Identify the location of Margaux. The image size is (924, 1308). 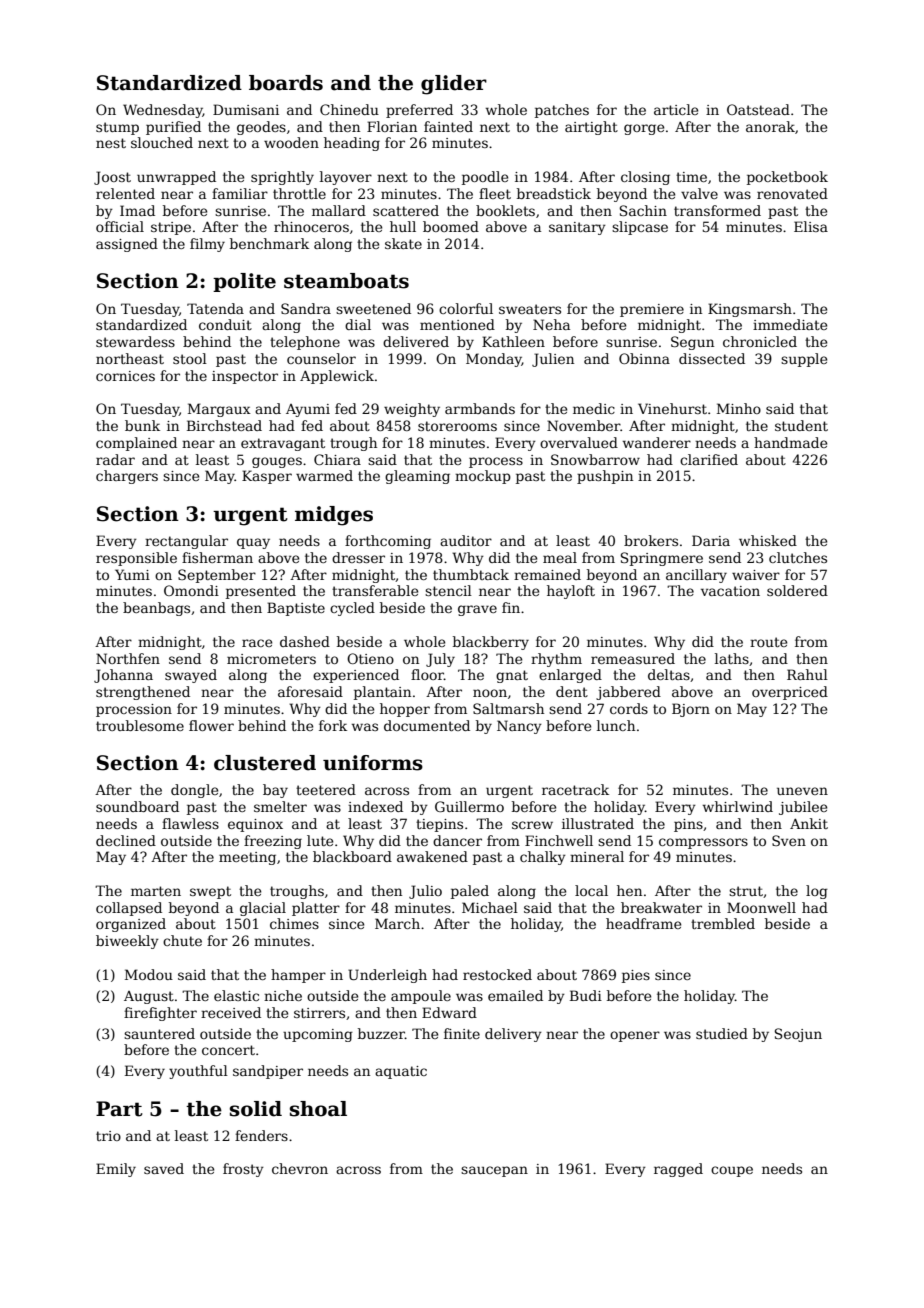
(219, 410).
